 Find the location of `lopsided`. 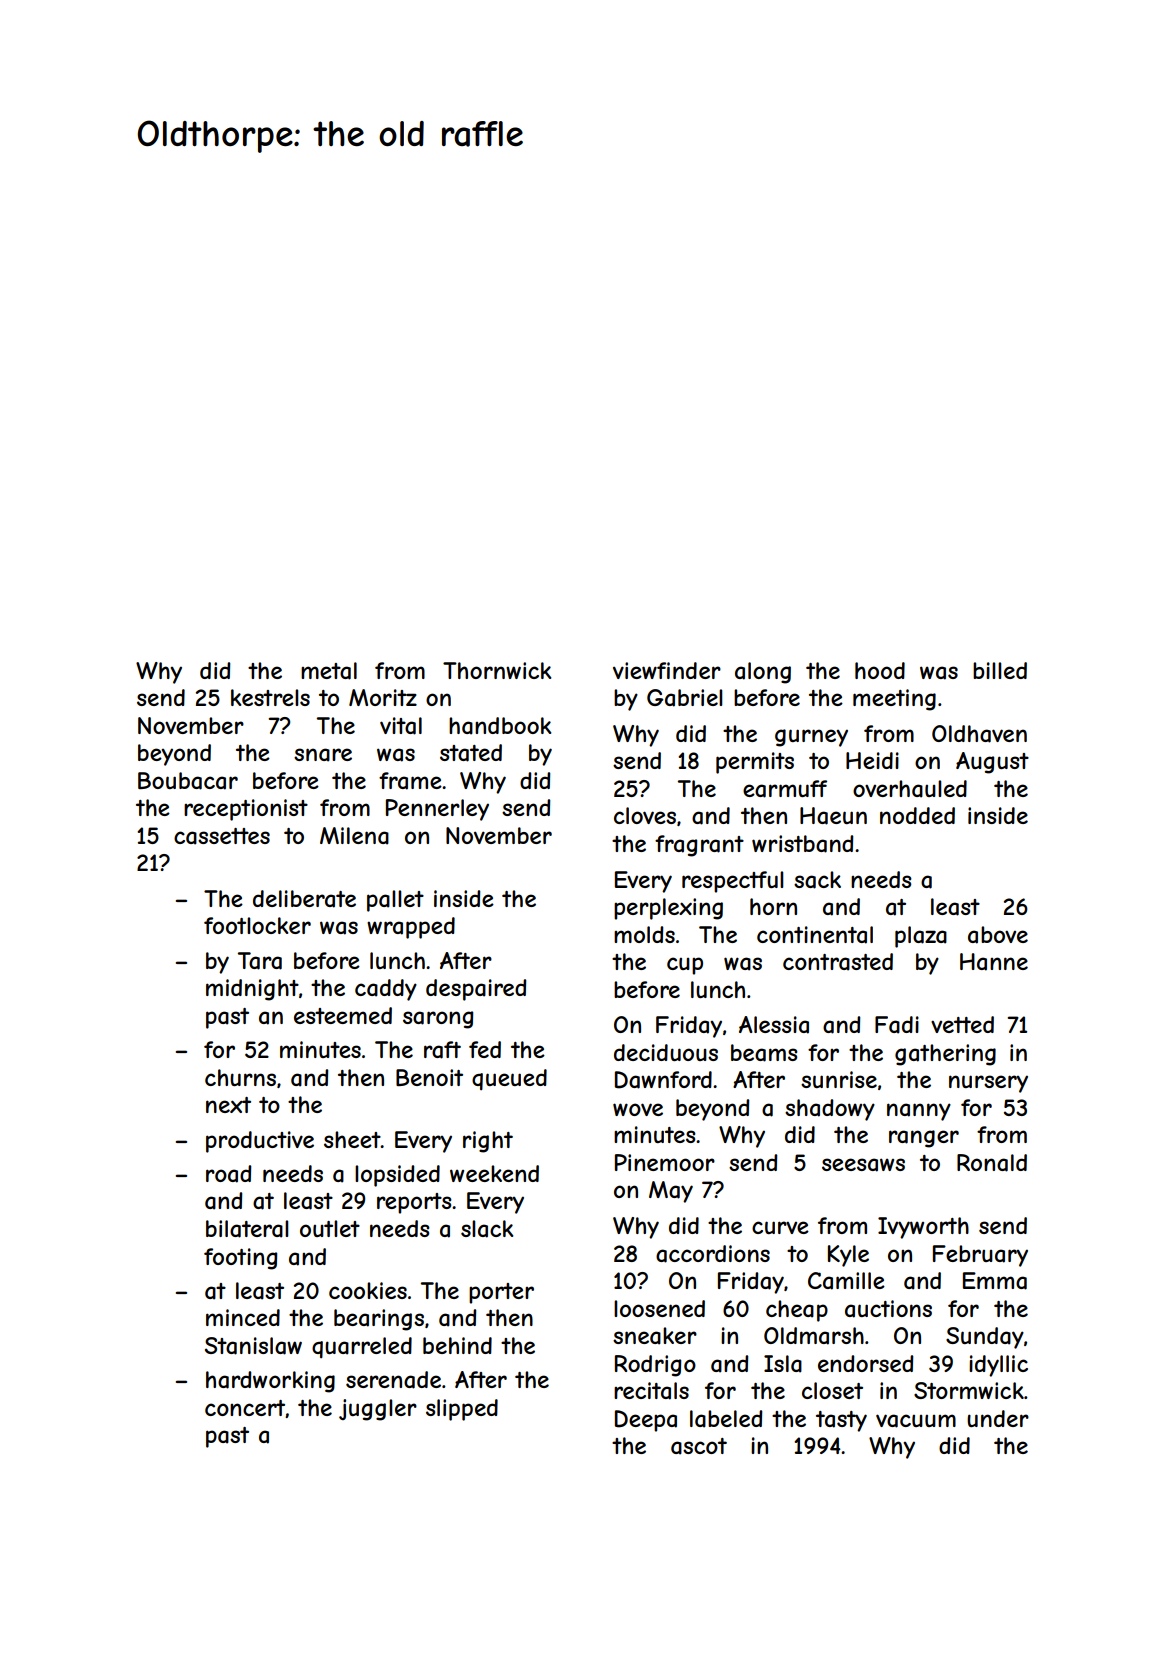

lopsided is located at coordinates (397, 1176).
